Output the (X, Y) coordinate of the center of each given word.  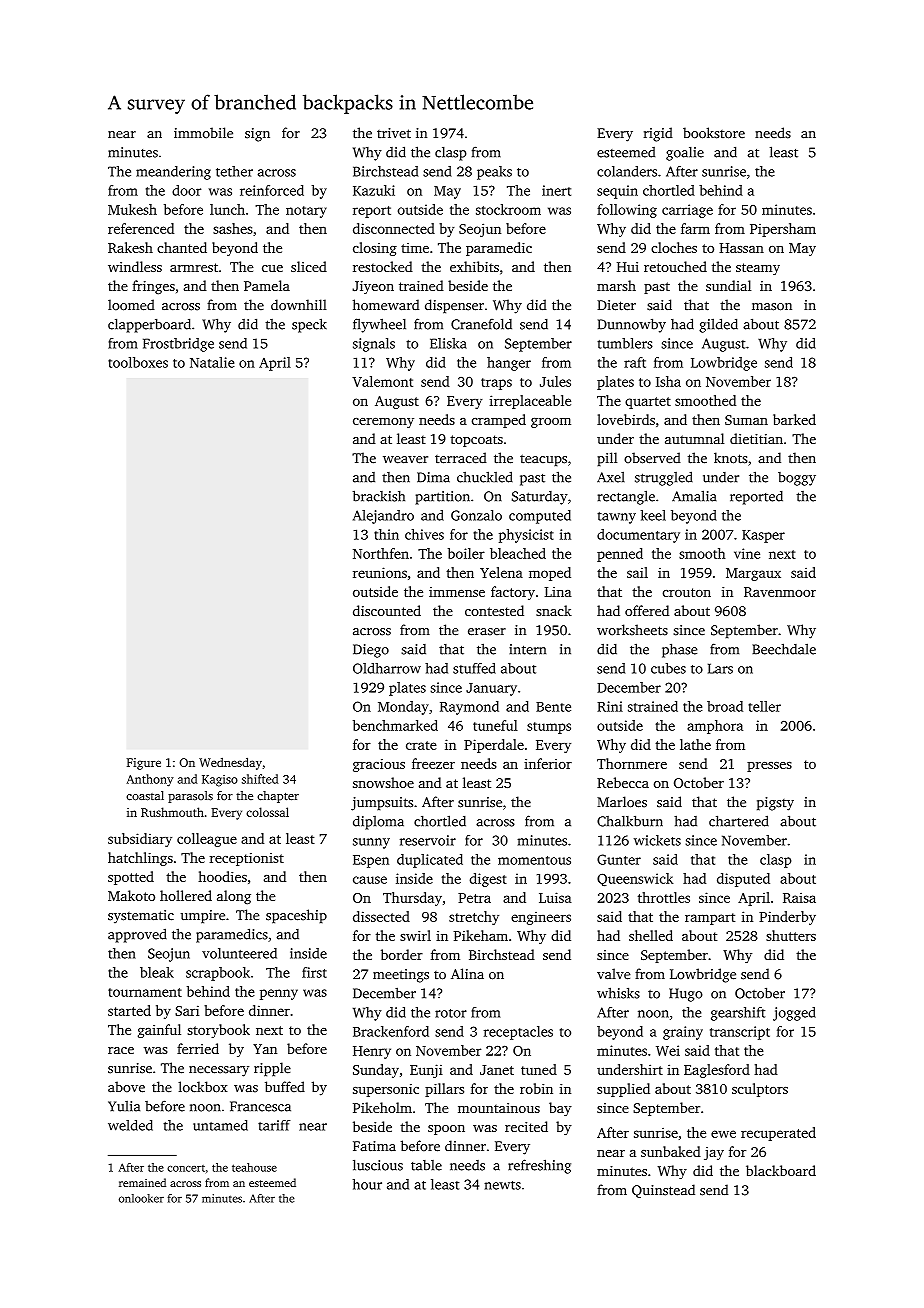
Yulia (124, 1106)
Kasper (763, 536)
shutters (791, 935)
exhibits (474, 266)
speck (309, 325)
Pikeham (481, 935)
